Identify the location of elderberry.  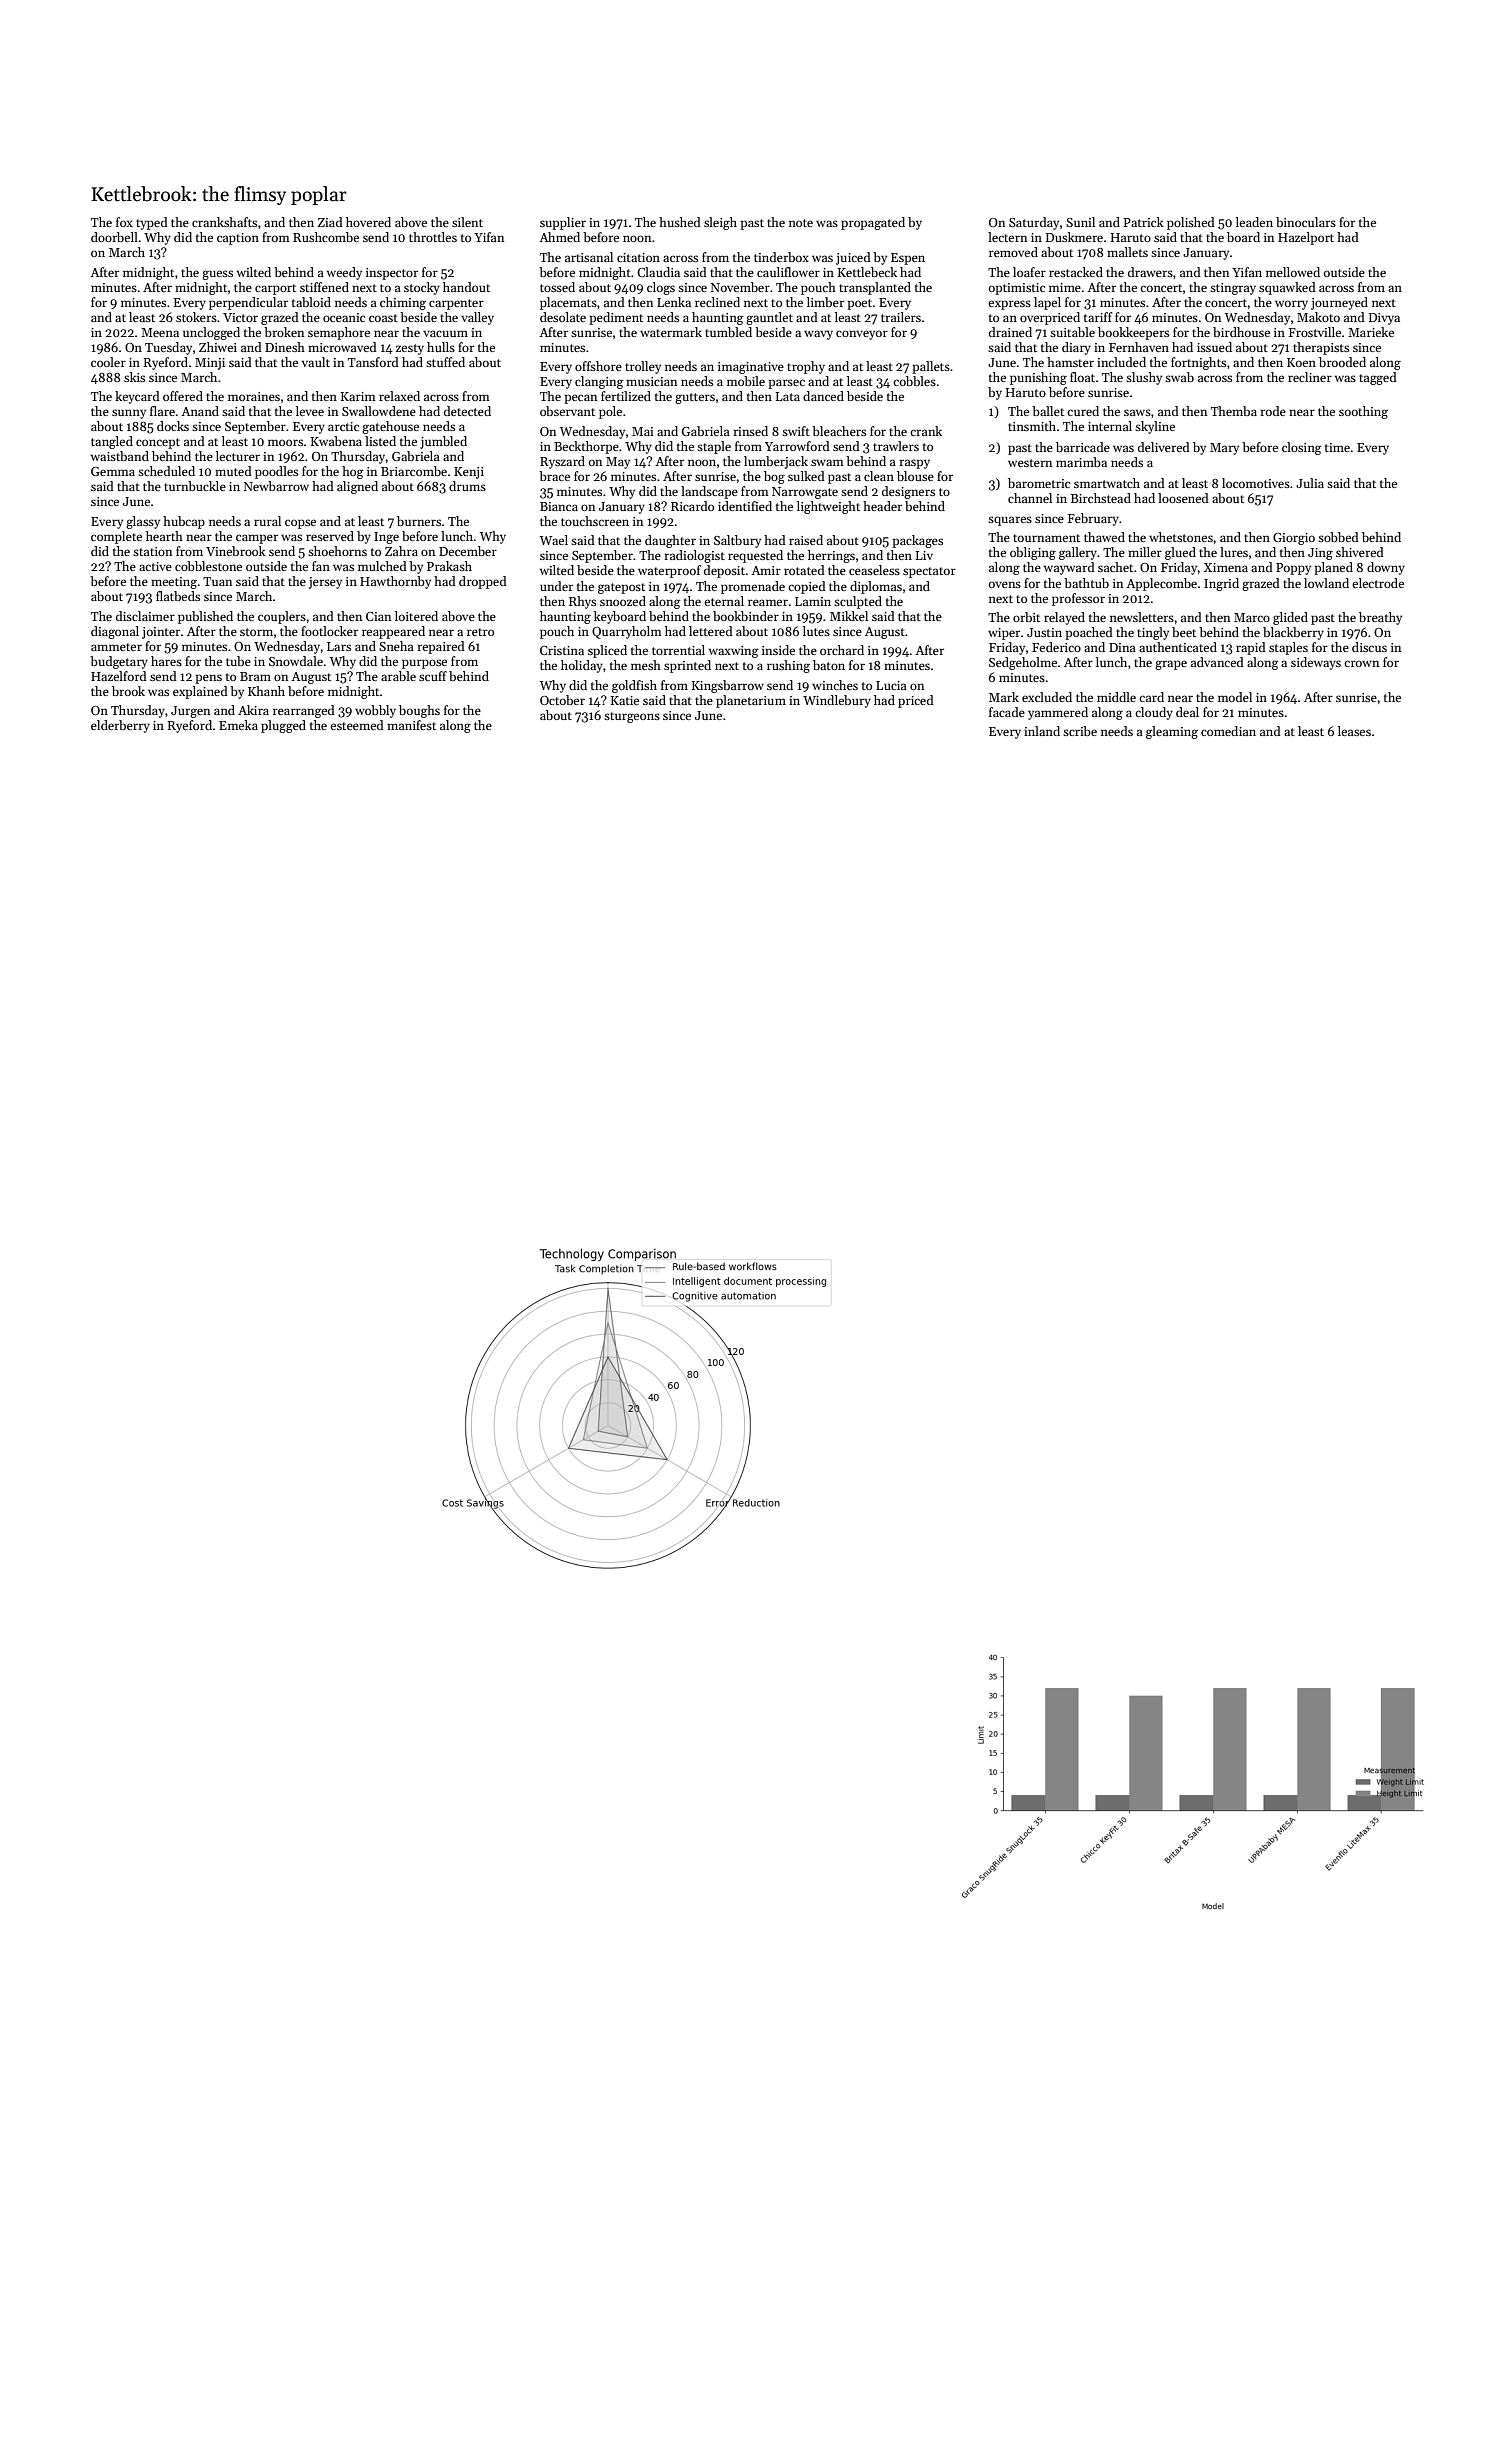
(120, 726).
